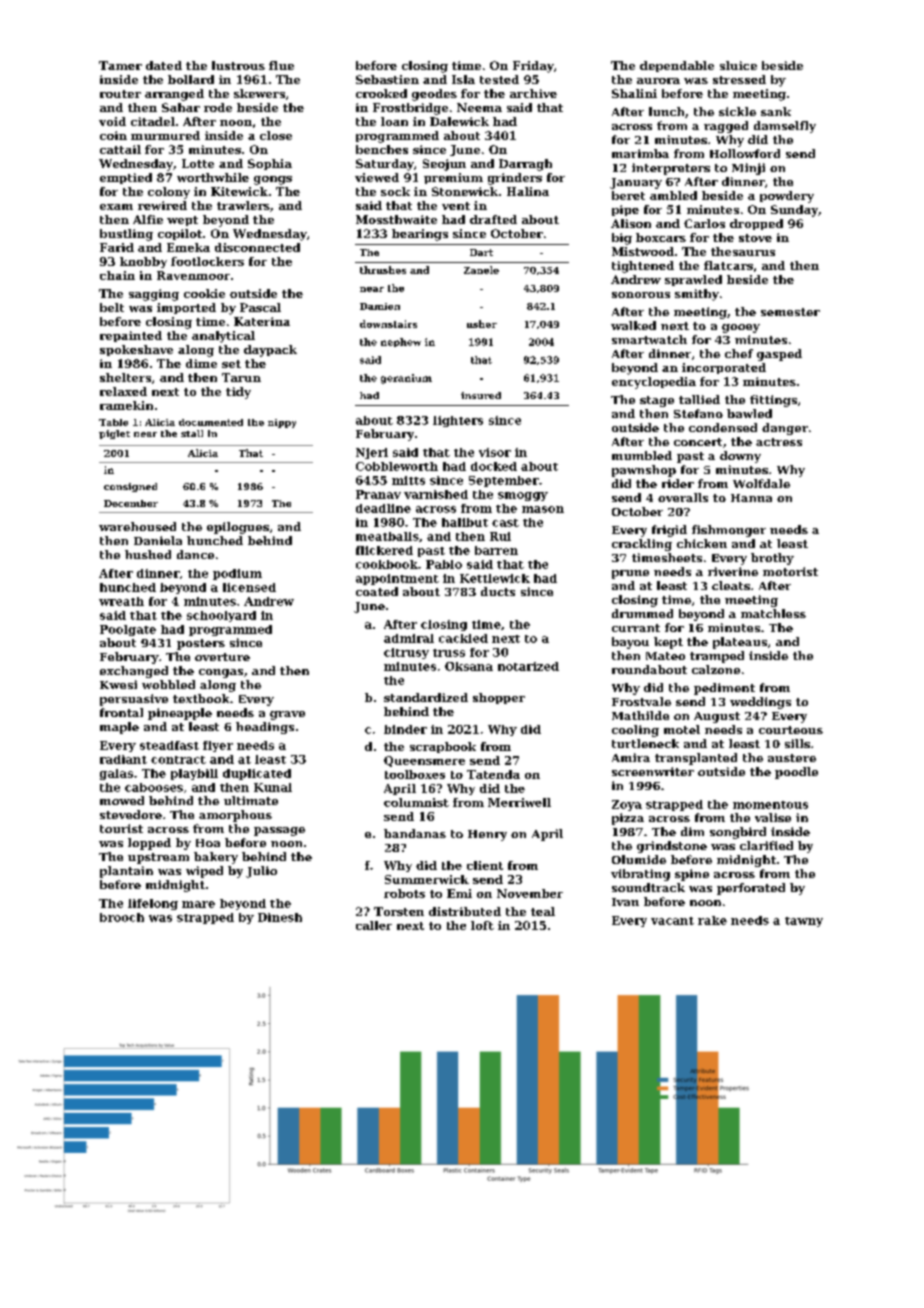  What do you see at coordinates (281, 65) in the screenshot?
I see `flue` at bounding box center [281, 65].
